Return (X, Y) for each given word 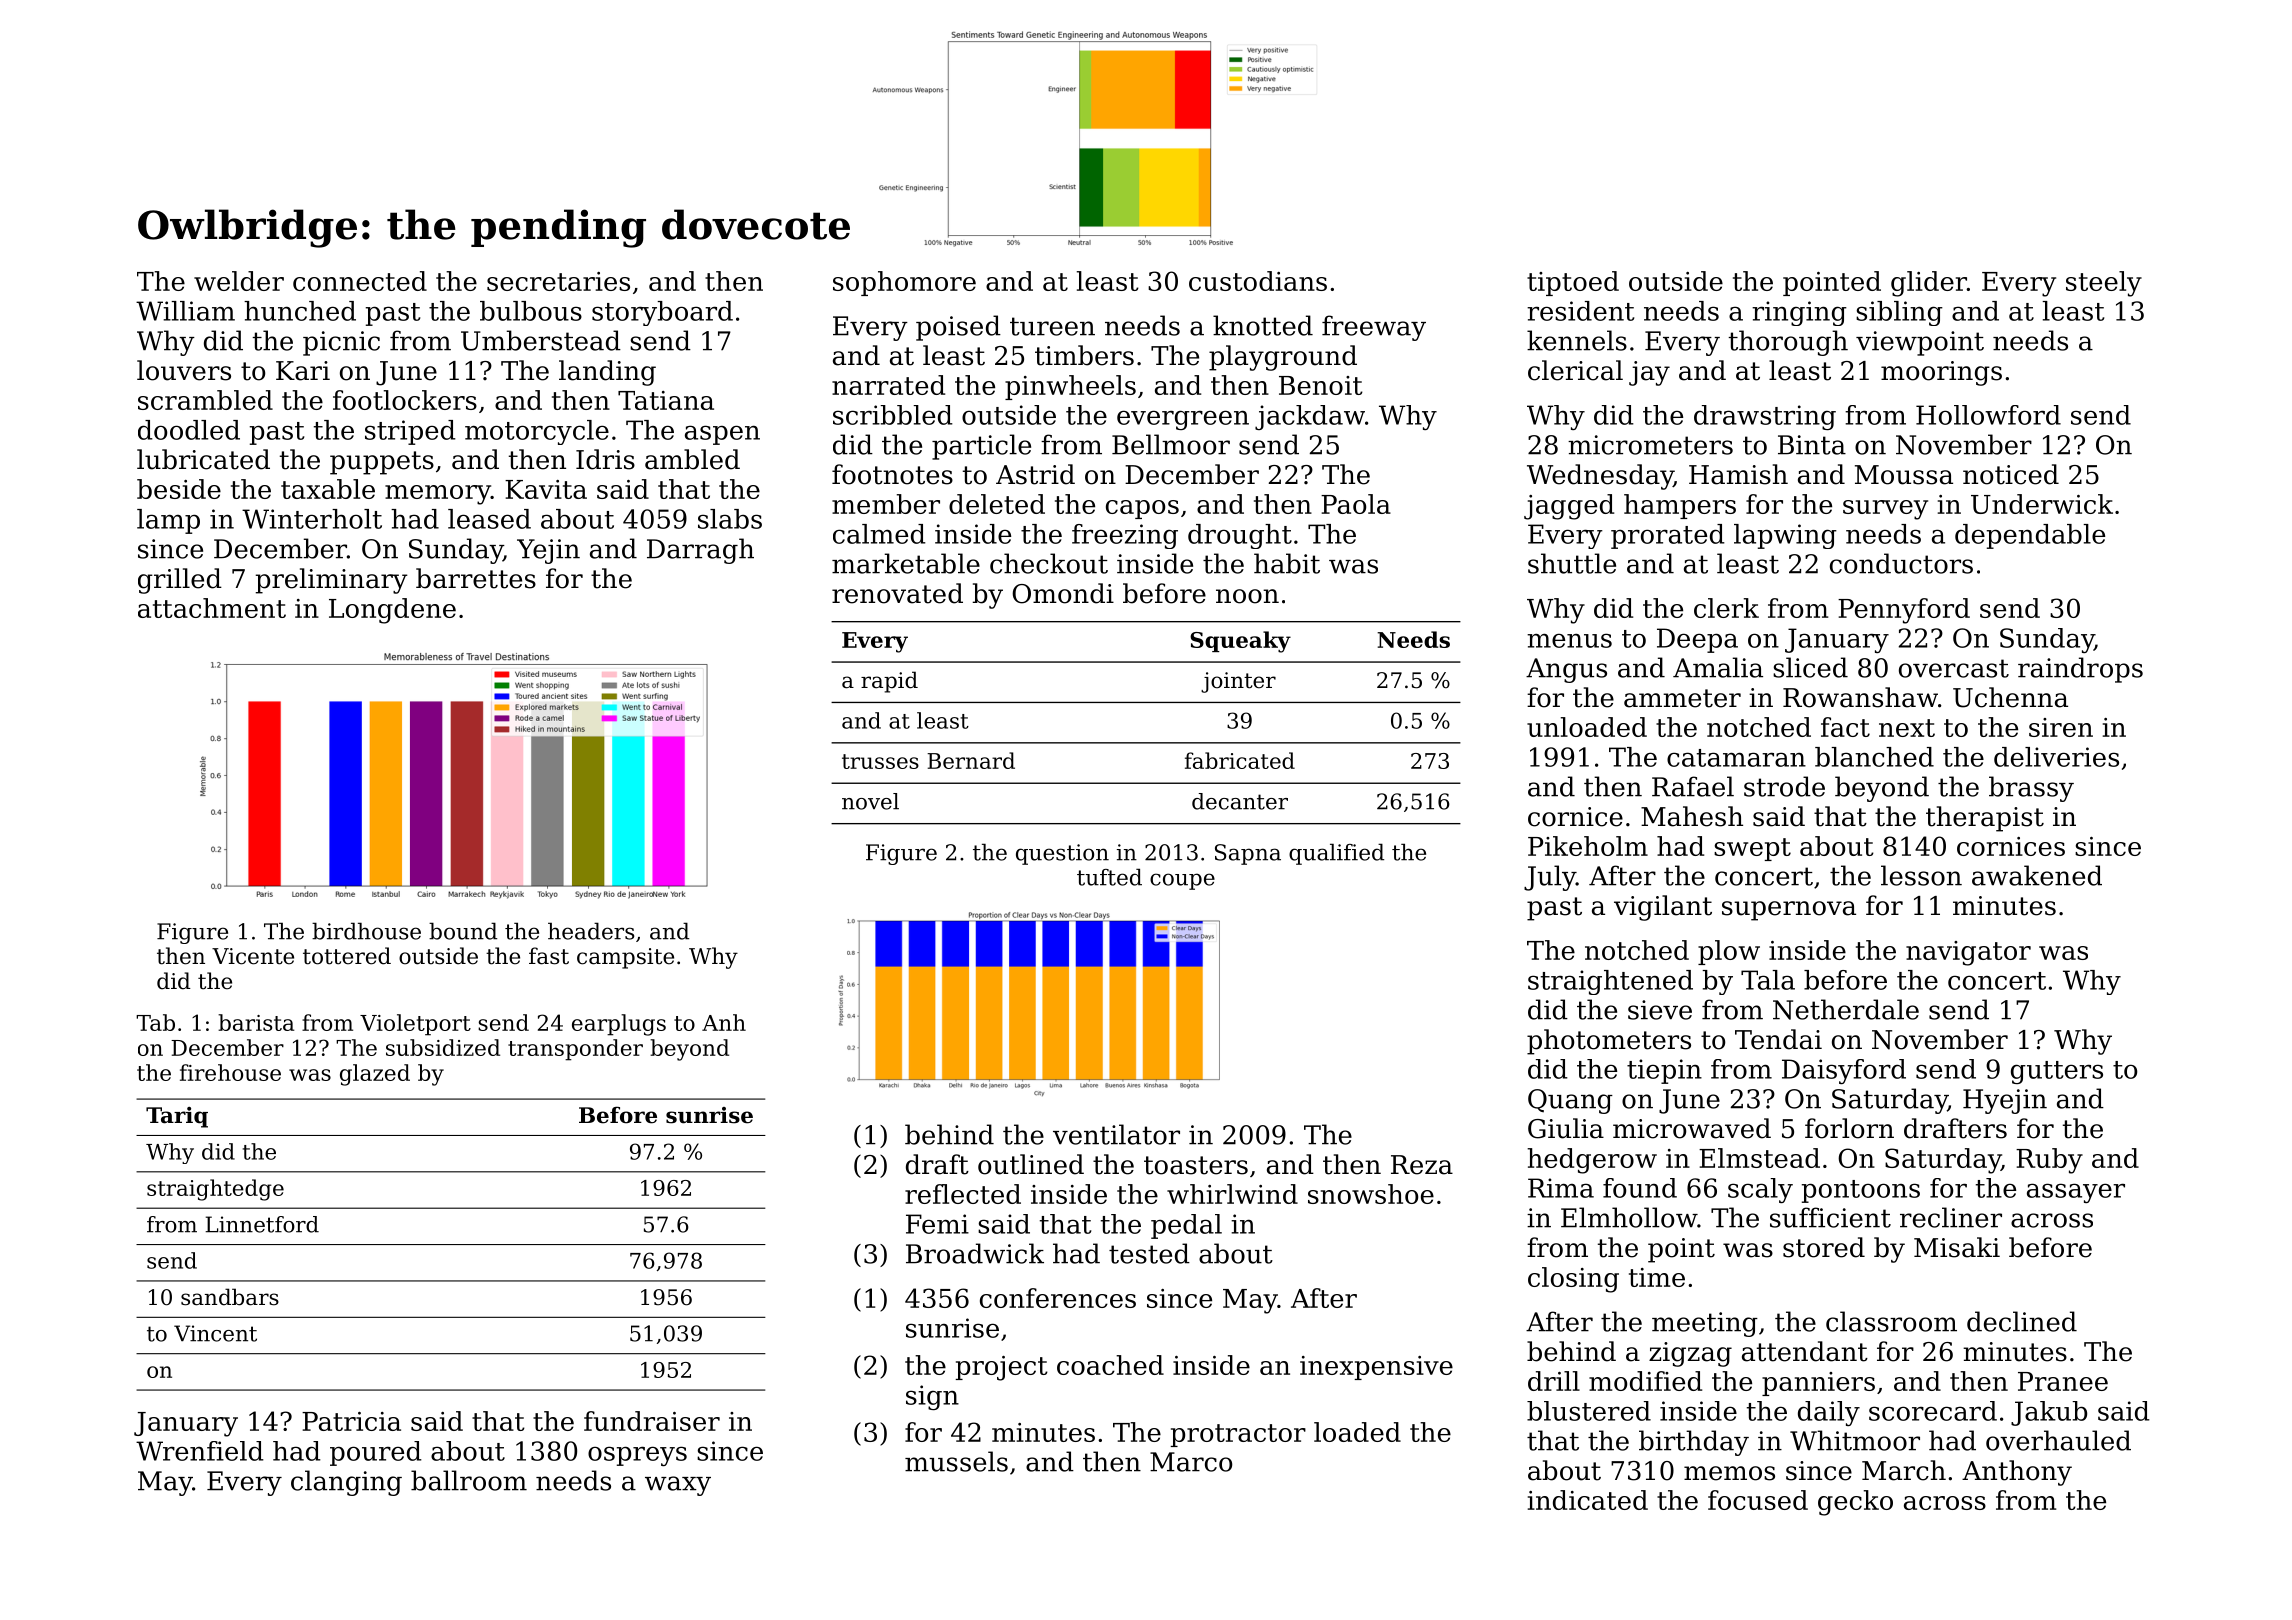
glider (1929, 284)
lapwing (1785, 536)
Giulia (1566, 1128)
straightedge (215, 1190)
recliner (1951, 1217)
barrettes (476, 578)
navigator (1968, 953)
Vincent (215, 1333)
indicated (1588, 1500)
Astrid (1035, 474)
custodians (1258, 281)
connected (360, 281)
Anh (724, 1022)
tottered (347, 956)
